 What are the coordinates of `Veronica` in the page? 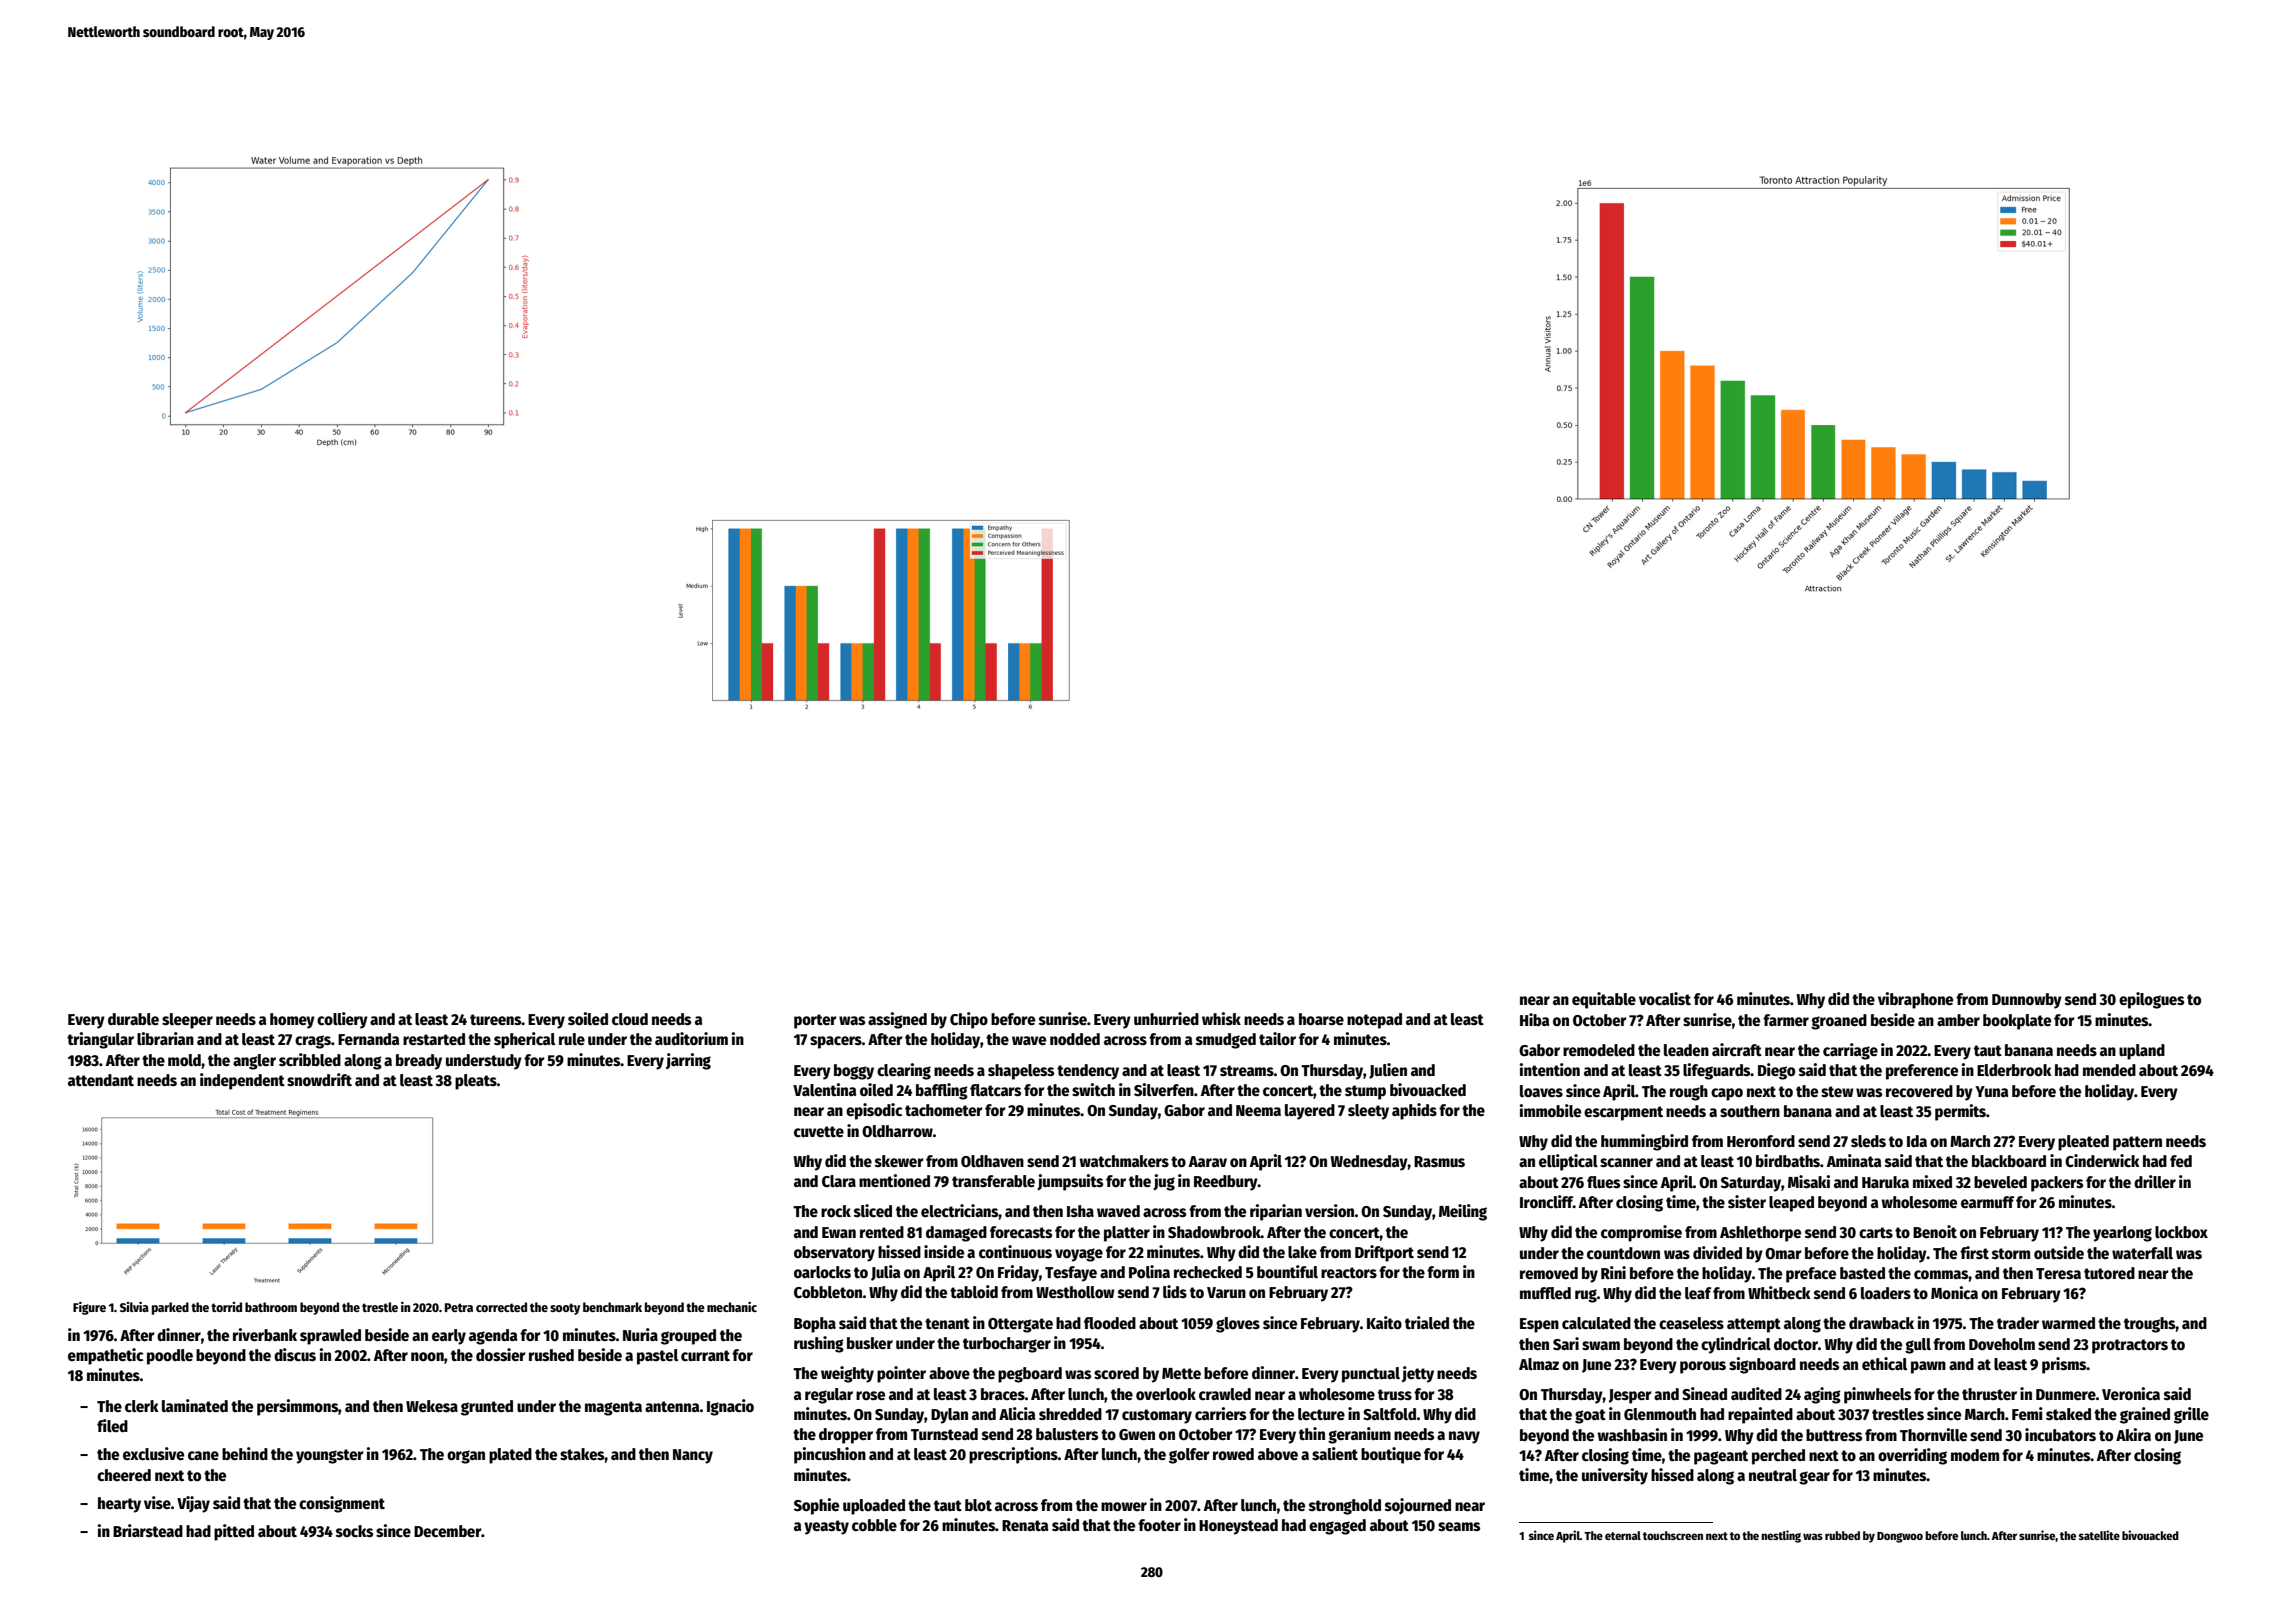 It's located at (2131, 1393).
